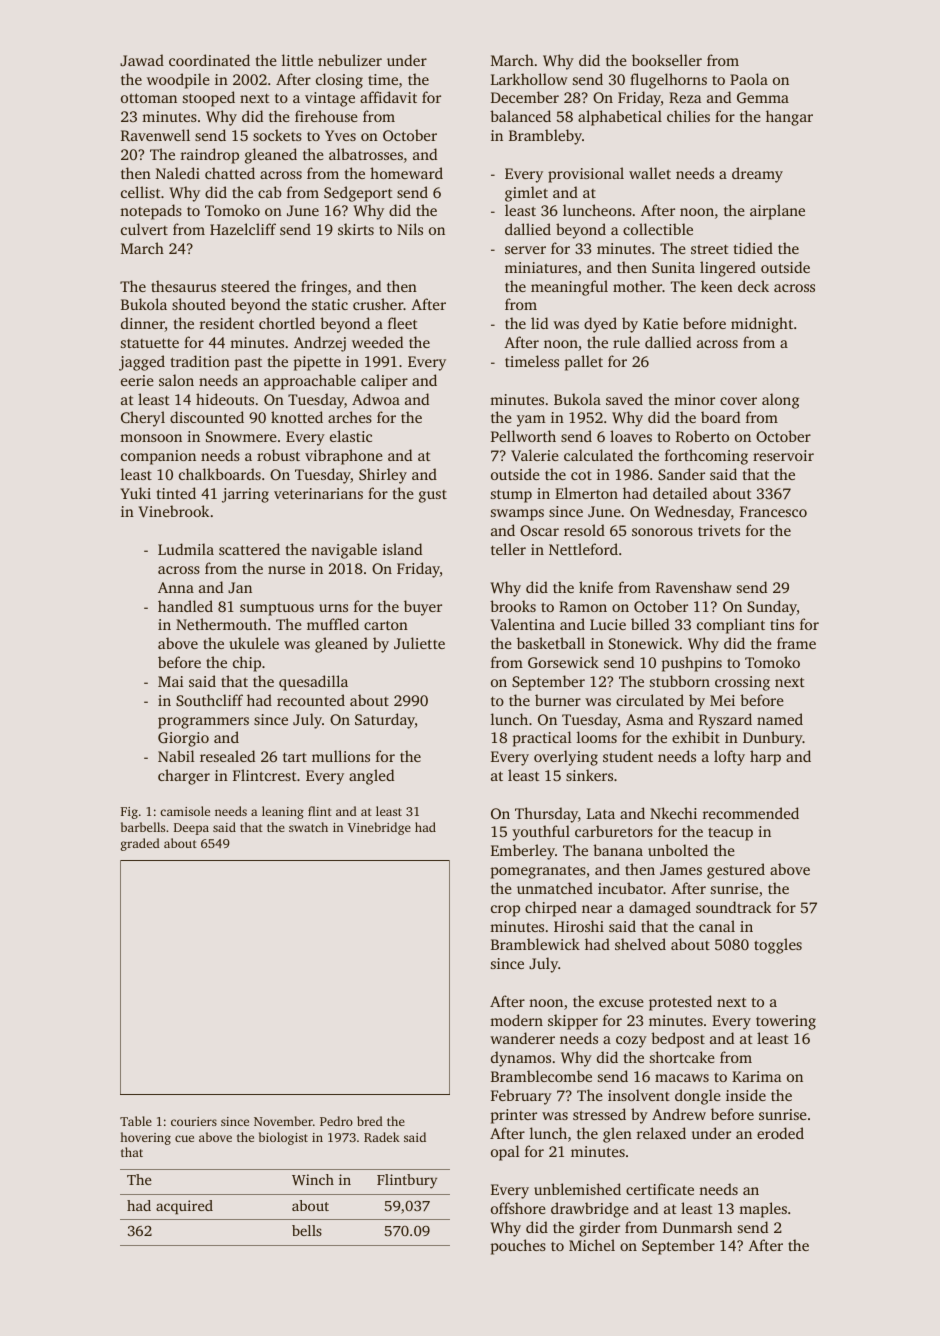  Describe the element at coordinates (514, 1116) in the screenshot. I see `printer` at that location.
